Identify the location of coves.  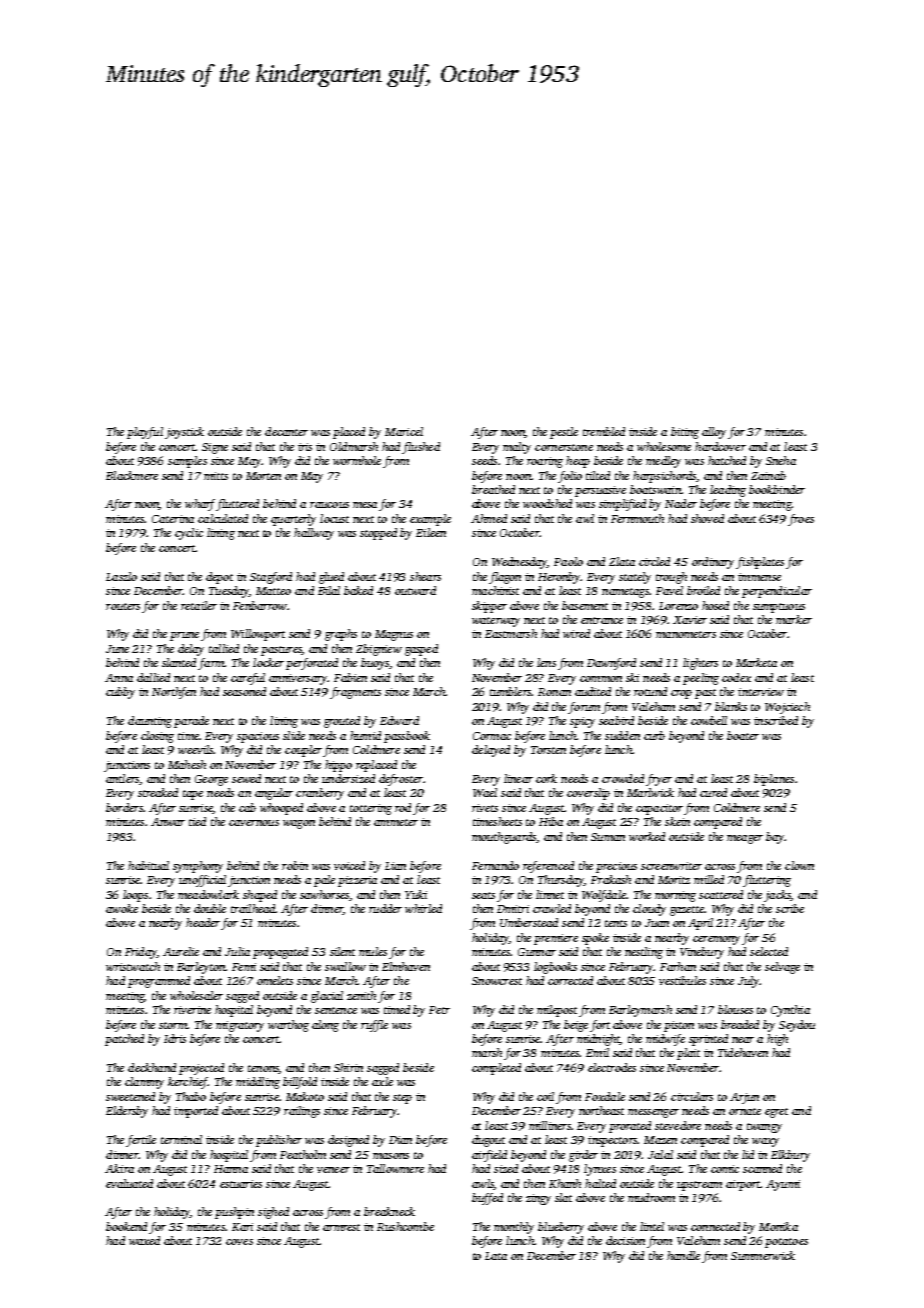
(239, 1242).
